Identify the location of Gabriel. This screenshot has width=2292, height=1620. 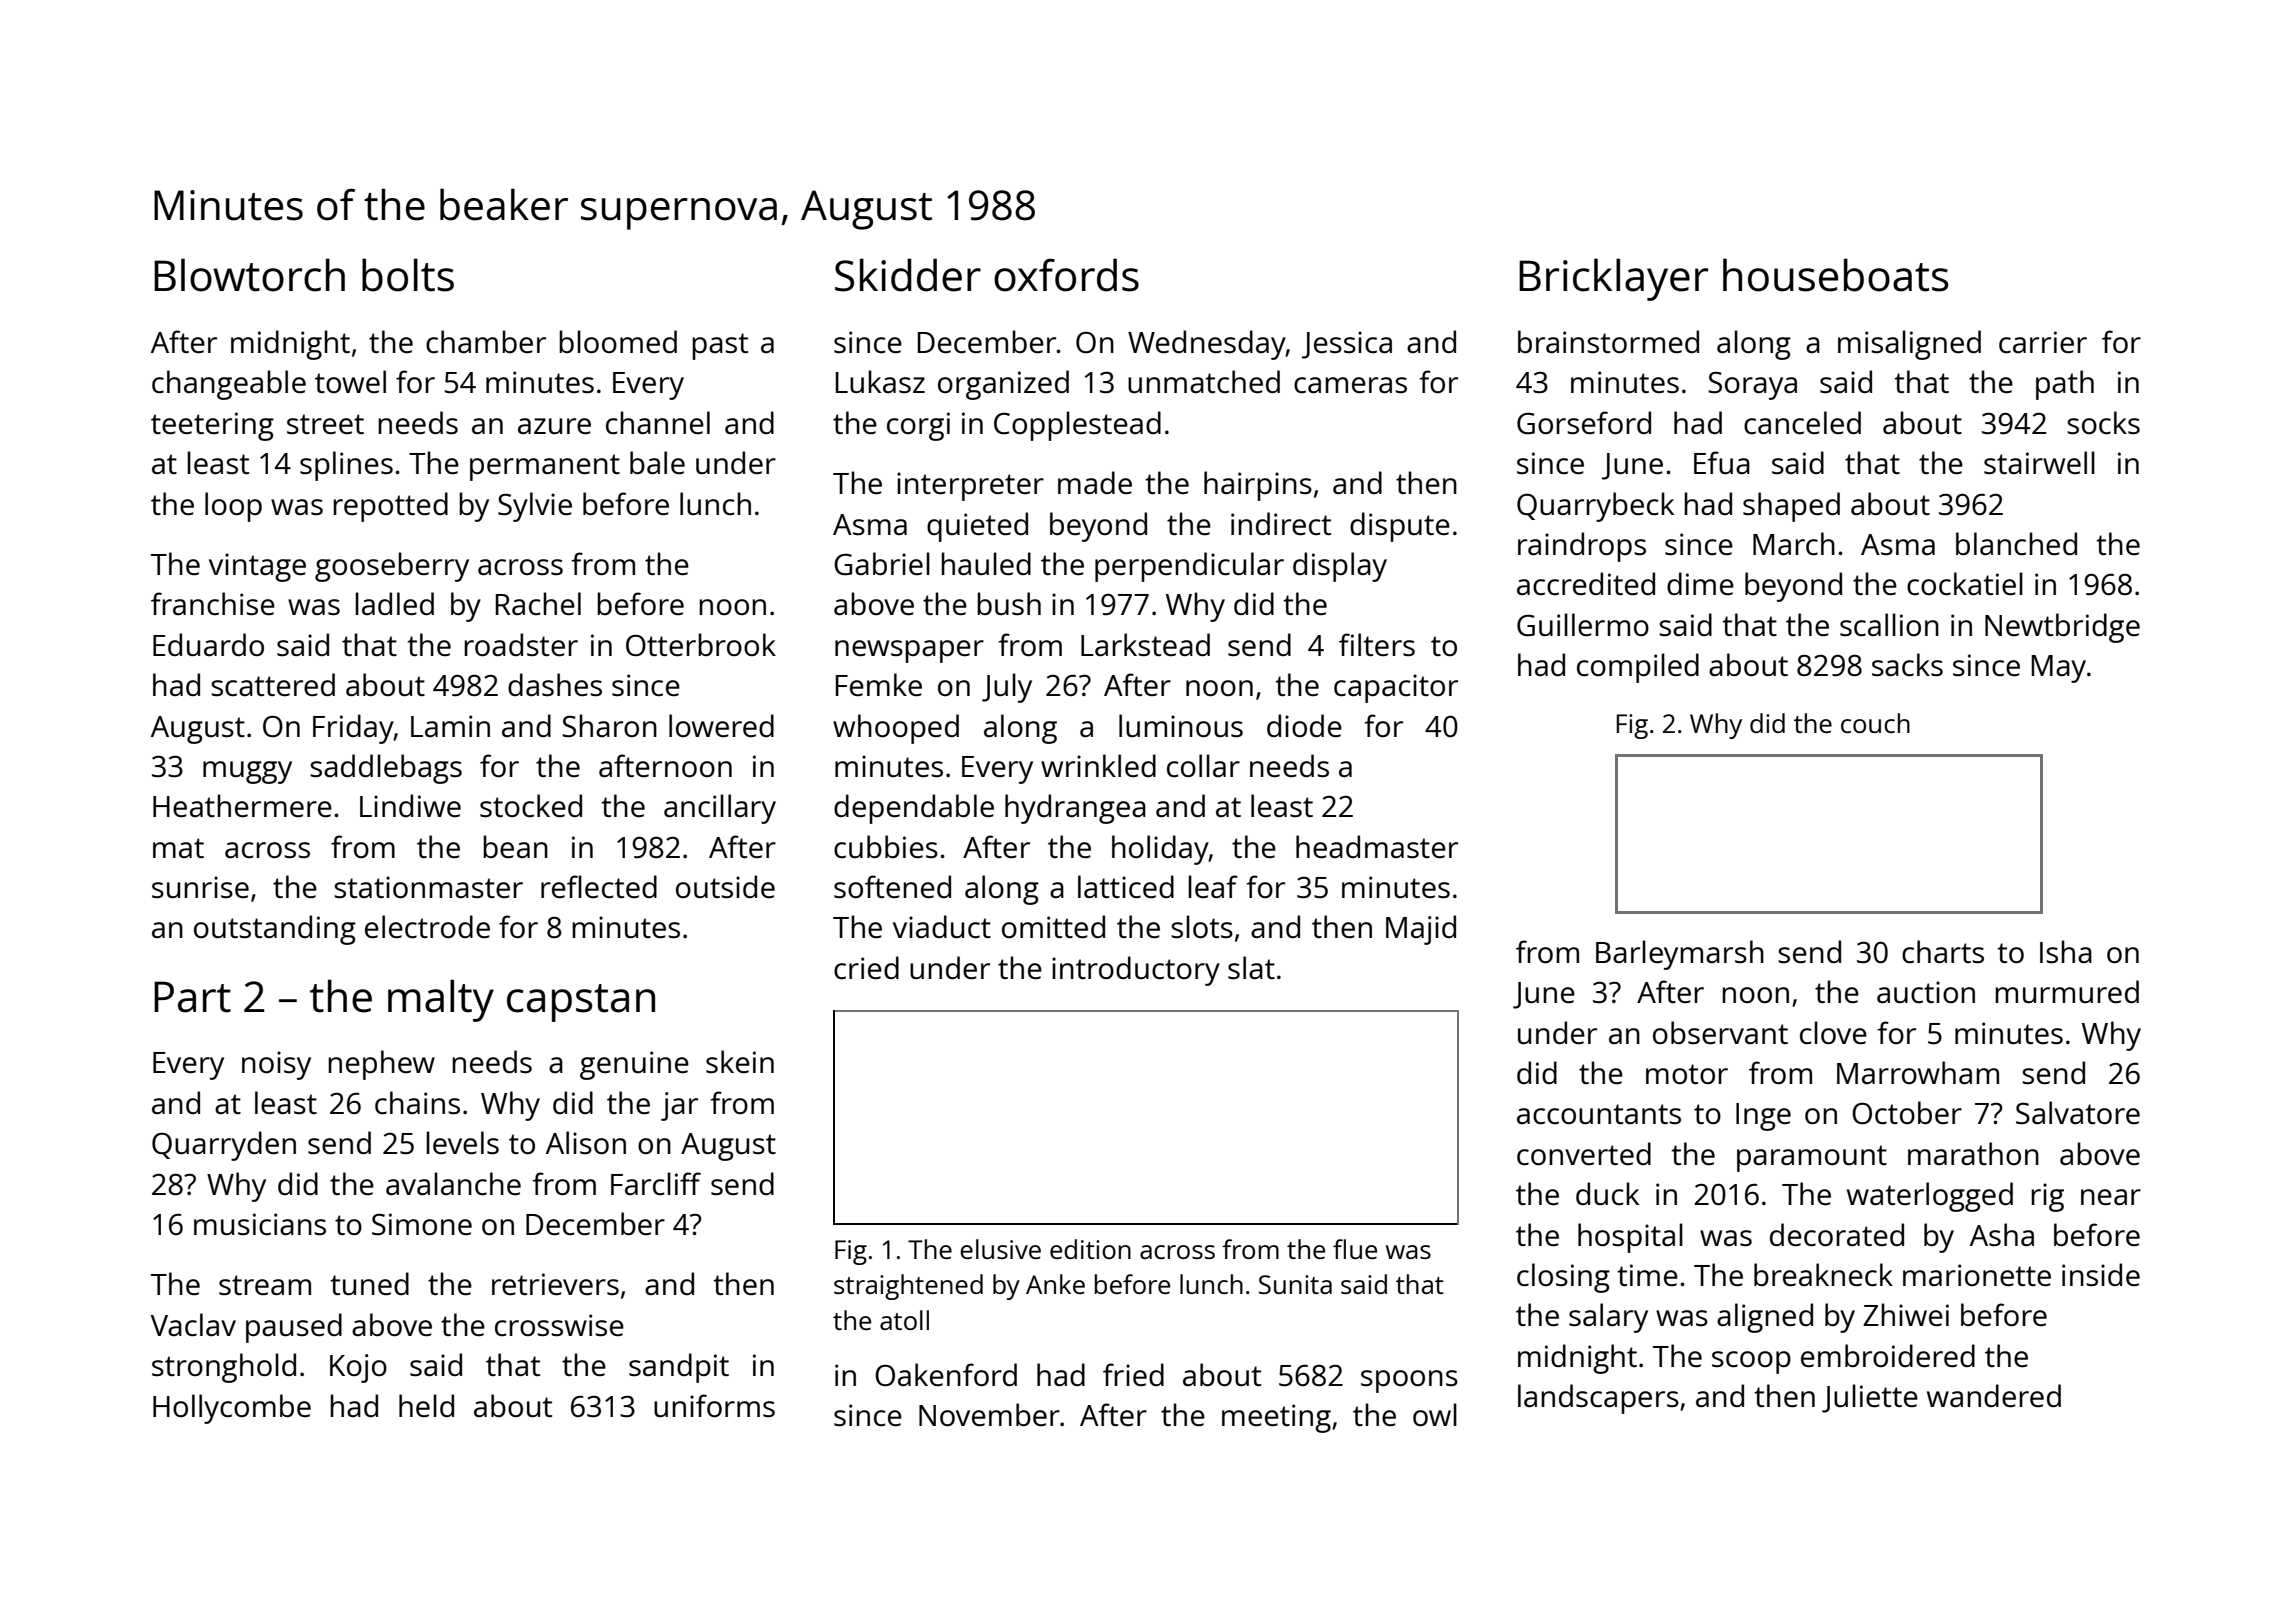
(882, 564).
